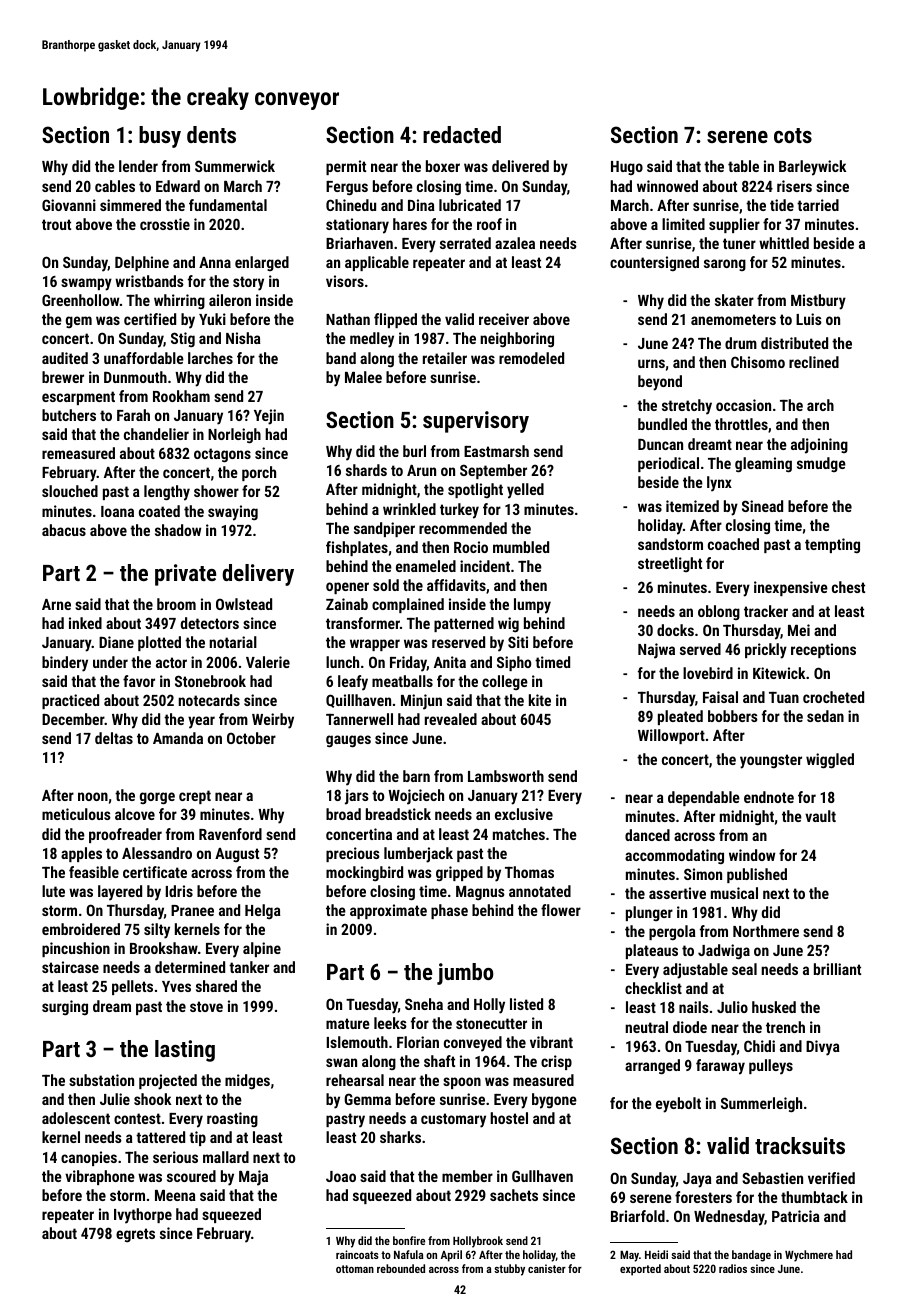 This screenshot has width=908, height=1316. I want to click on private, so click(185, 575).
